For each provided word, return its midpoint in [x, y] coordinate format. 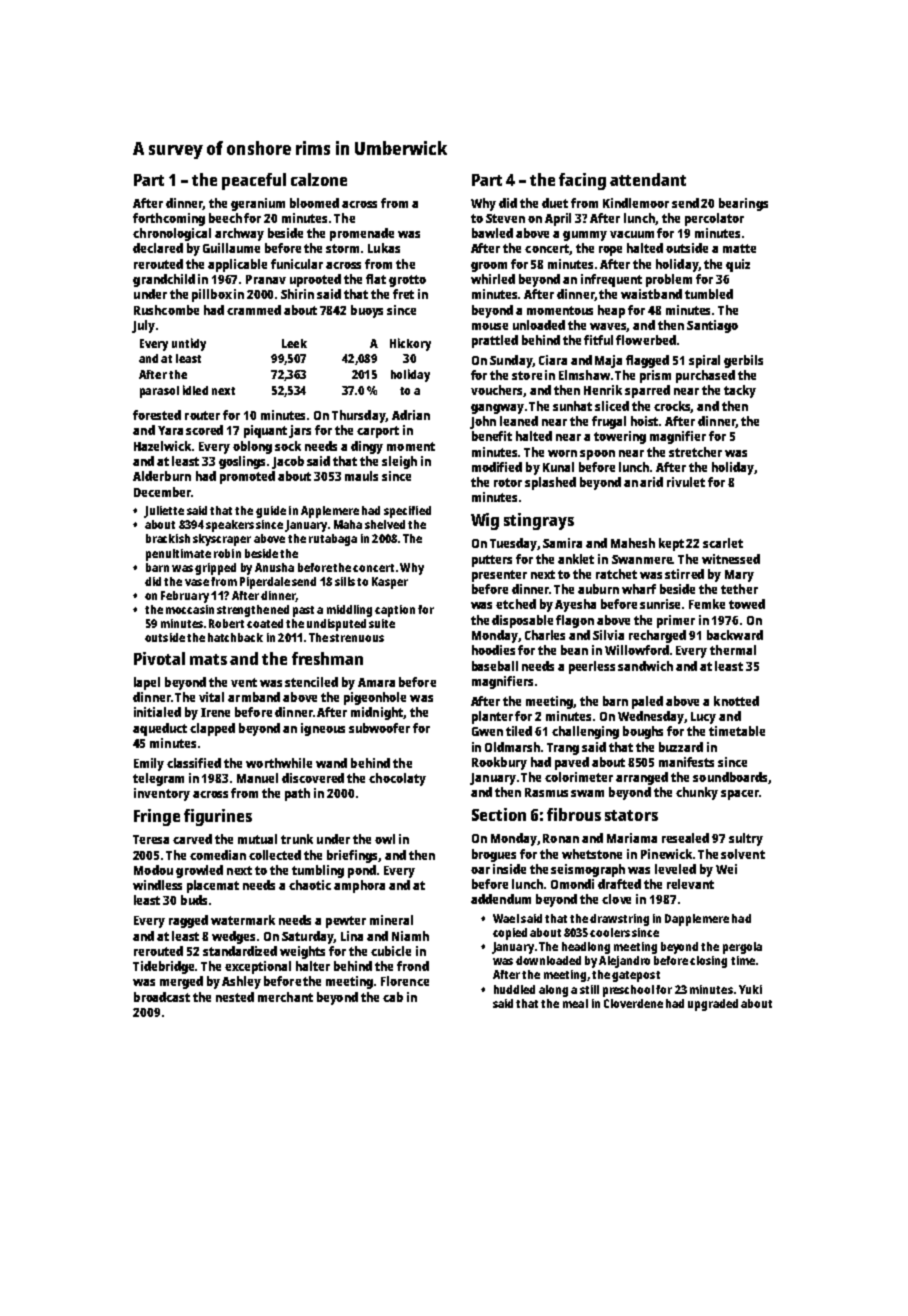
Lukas [384, 248]
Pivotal [159, 658]
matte [739, 248]
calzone [319, 179]
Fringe [157, 817]
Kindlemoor [636, 203]
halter [313, 966]
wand [331, 763]
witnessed [731, 559]
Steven [505, 218]
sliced [612, 406]
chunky [697, 793]
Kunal [558, 467]
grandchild [164, 280]
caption [395, 611]
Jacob [288, 462]
